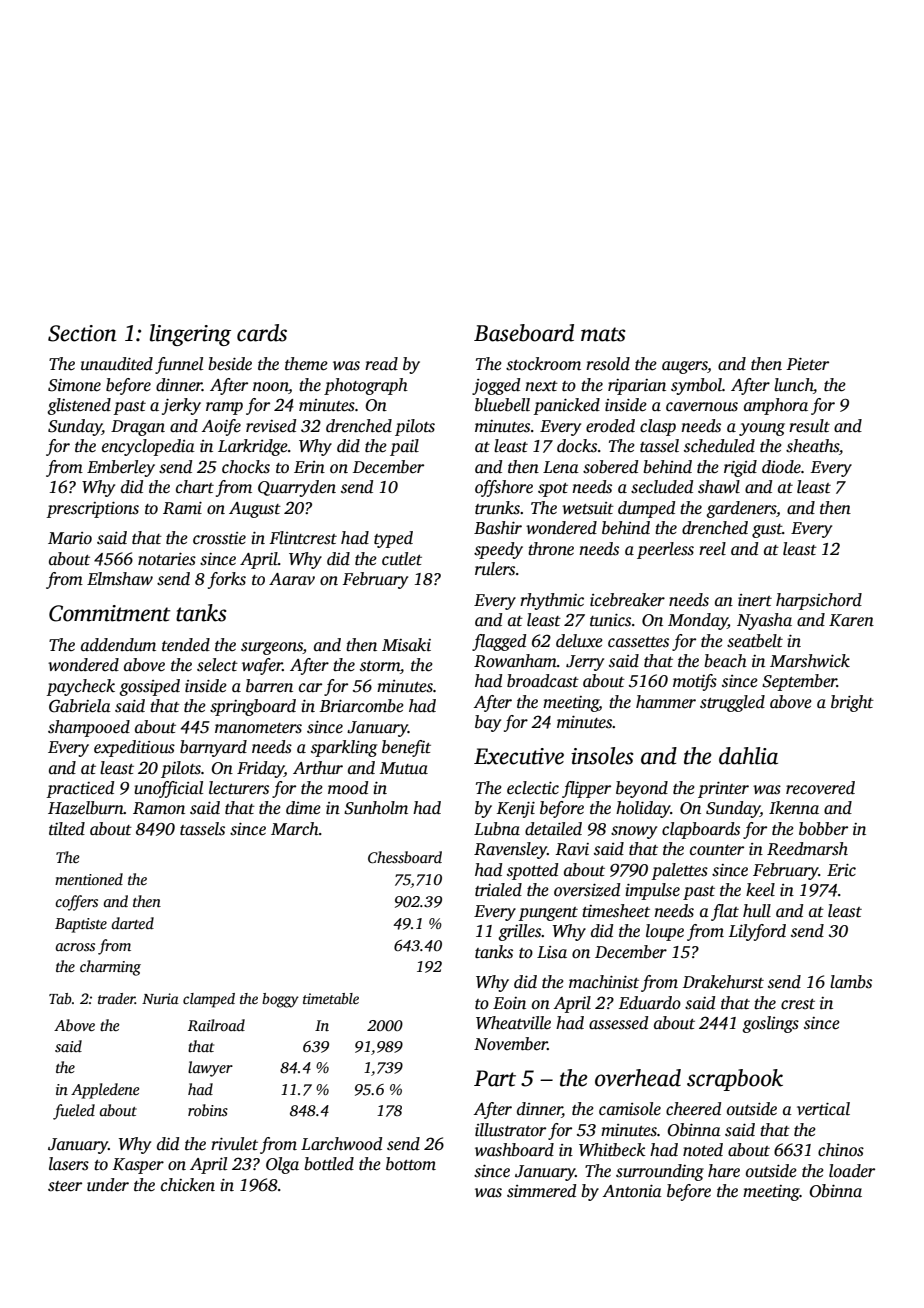 The image size is (924, 1308). What do you see at coordinates (262, 333) in the screenshot?
I see `cards` at bounding box center [262, 333].
